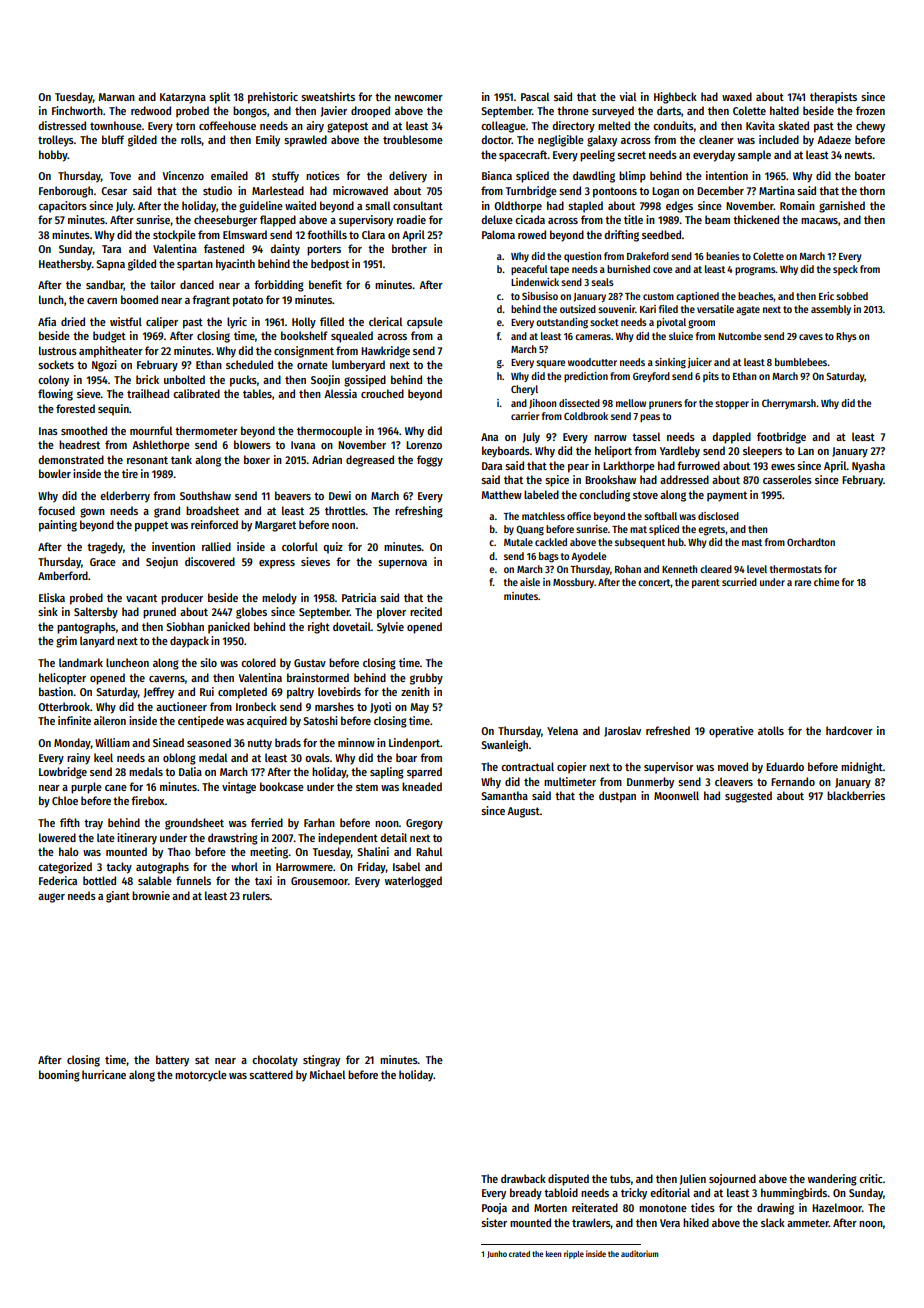 The image size is (924, 1308). Describe the element at coordinates (430, 461) in the screenshot. I see `foggy` at that location.
